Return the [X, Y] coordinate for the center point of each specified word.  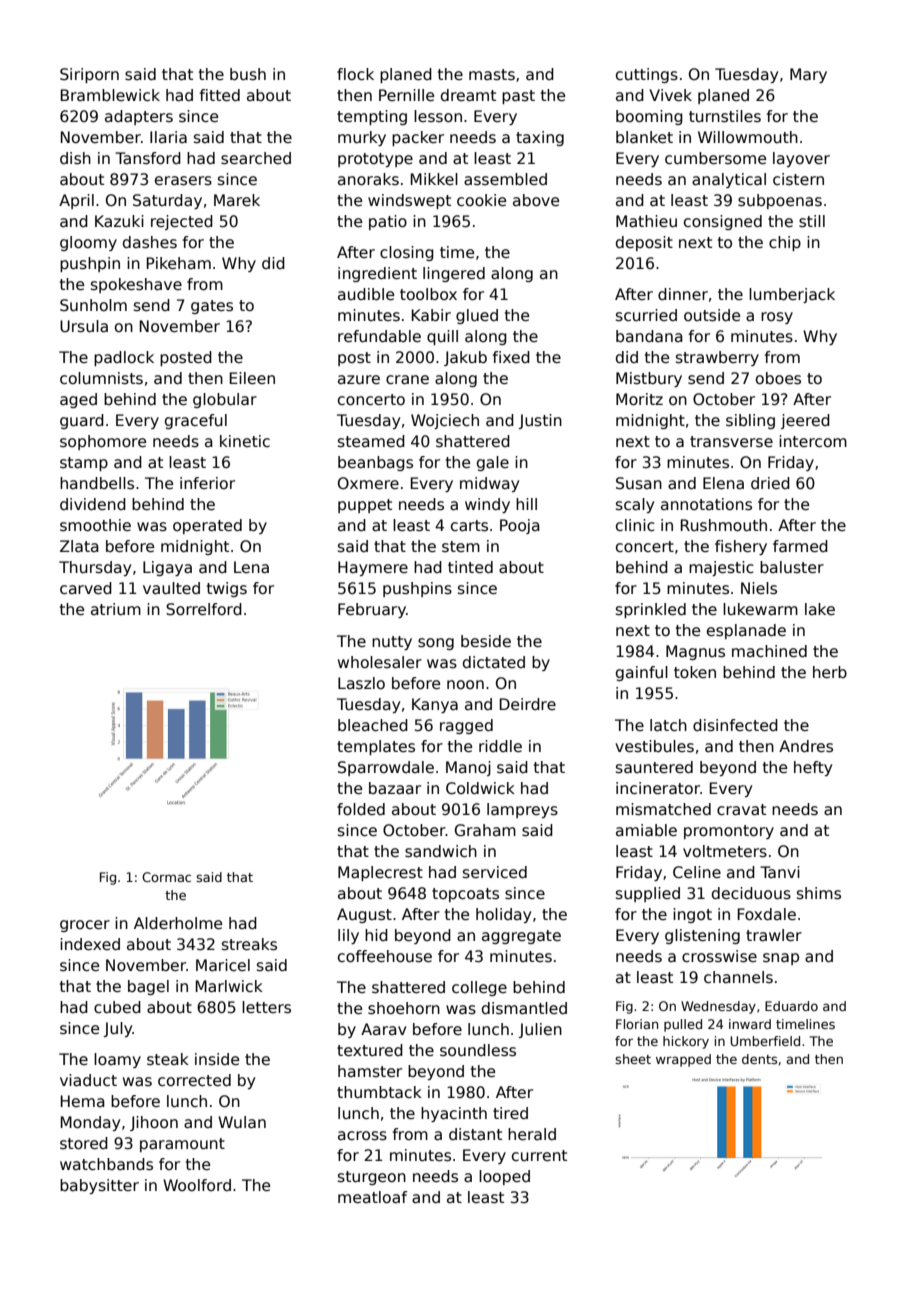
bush [248, 74]
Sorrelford [204, 609]
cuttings [647, 75]
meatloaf [372, 1197]
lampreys [522, 810]
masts [492, 75]
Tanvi [780, 872]
